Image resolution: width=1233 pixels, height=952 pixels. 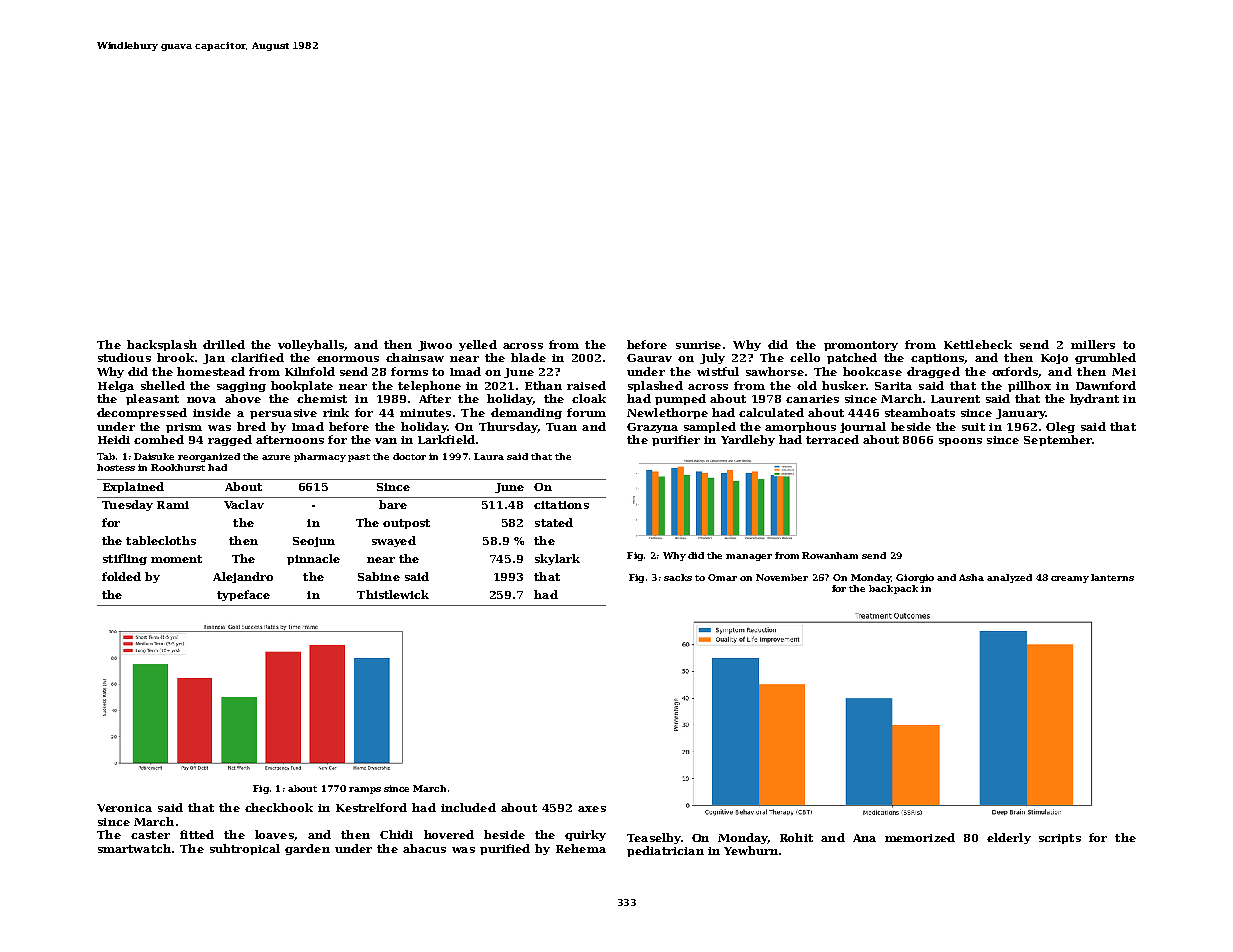 I want to click on Rohit, so click(x=796, y=837).
